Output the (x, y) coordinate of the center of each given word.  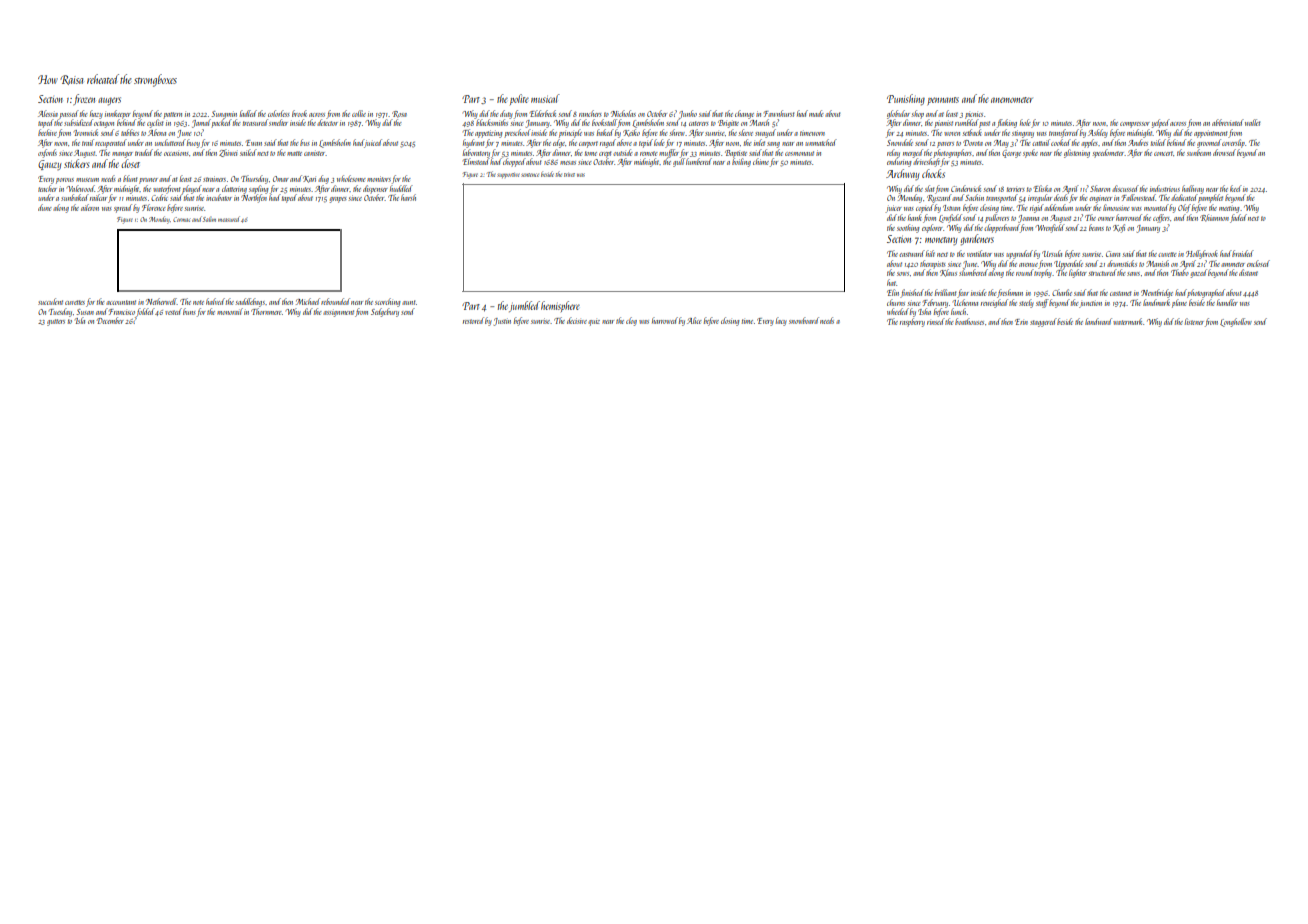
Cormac (181, 219)
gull (679, 162)
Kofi (1119, 228)
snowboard (804, 320)
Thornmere (266, 311)
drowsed (1224, 152)
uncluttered (170, 142)
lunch (958, 311)
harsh (408, 197)
